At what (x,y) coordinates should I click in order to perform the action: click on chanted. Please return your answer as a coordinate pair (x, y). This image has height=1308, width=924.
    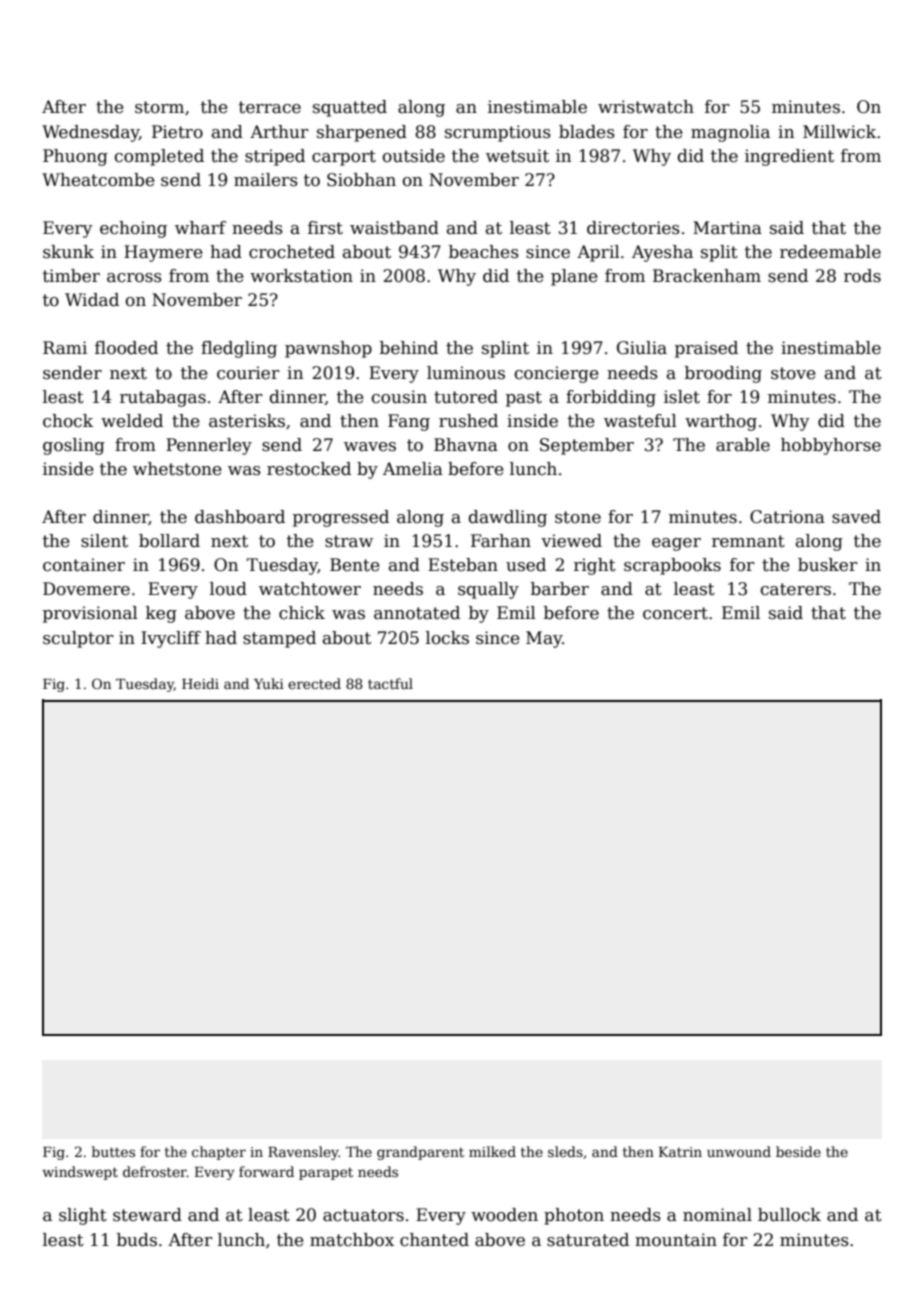
    Looking at the image, I should click on (434, 1240).
